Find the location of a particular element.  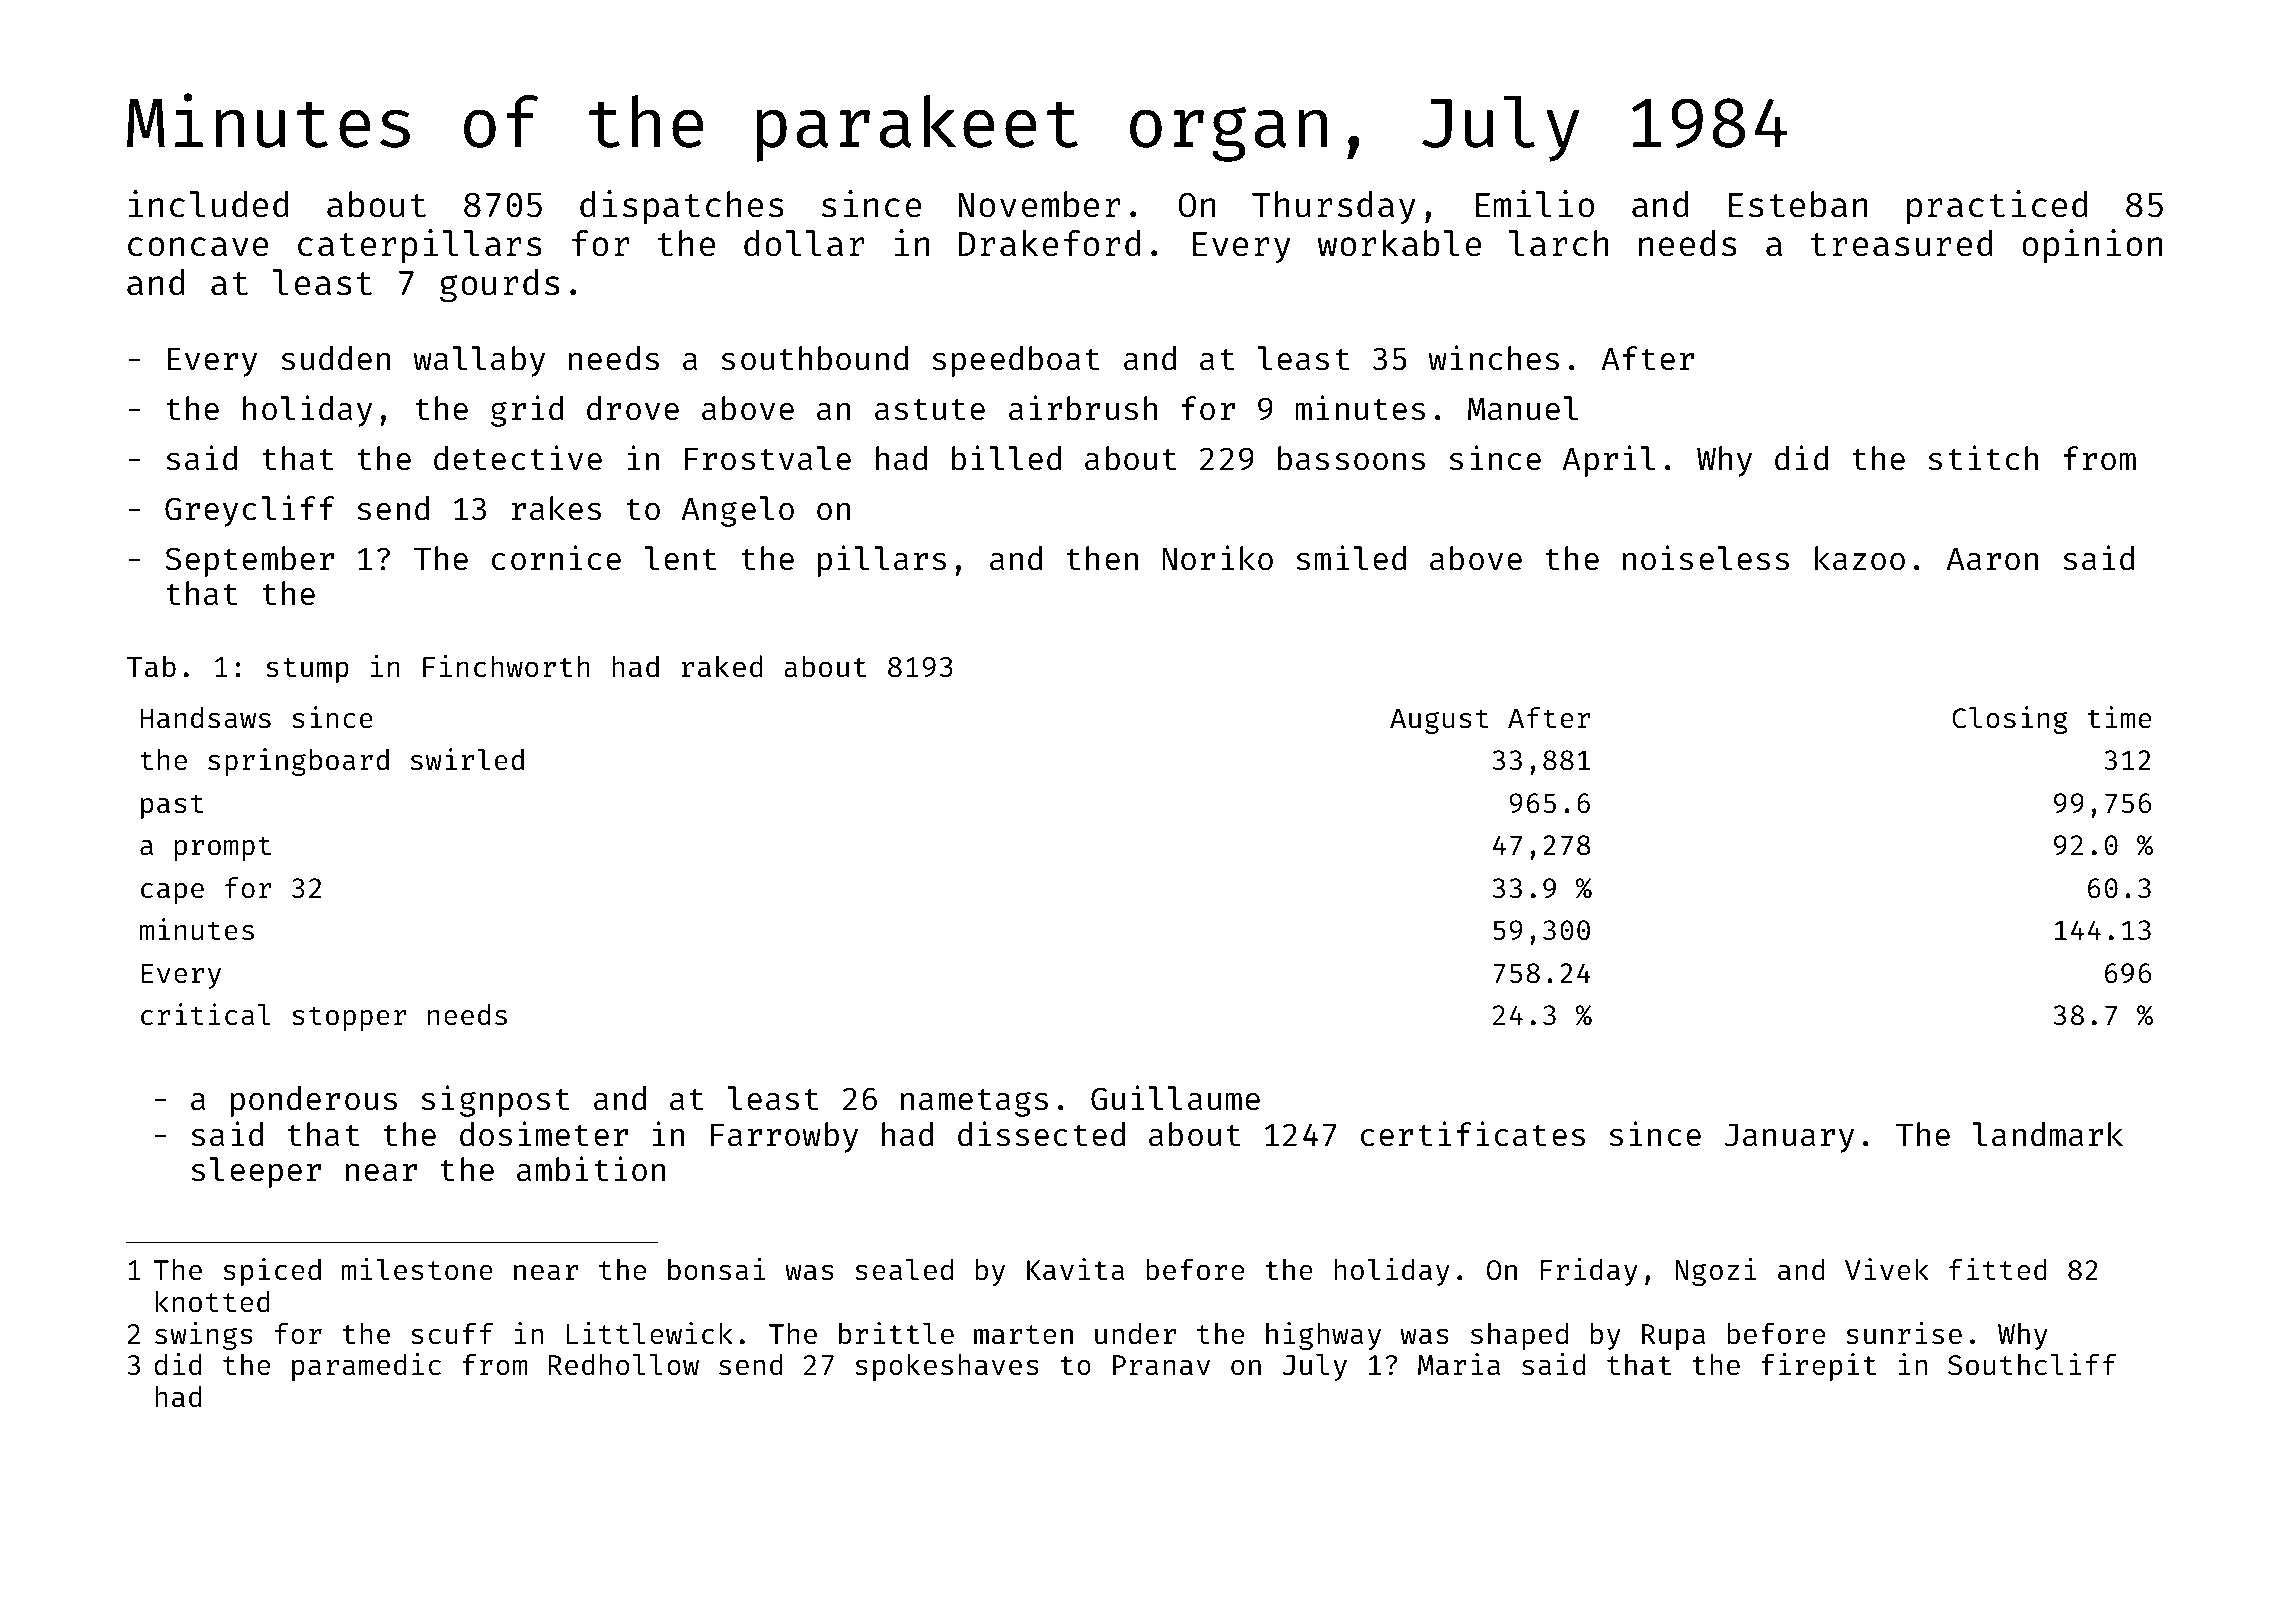

Southcliff is located at coordinates (2032, 1364).
